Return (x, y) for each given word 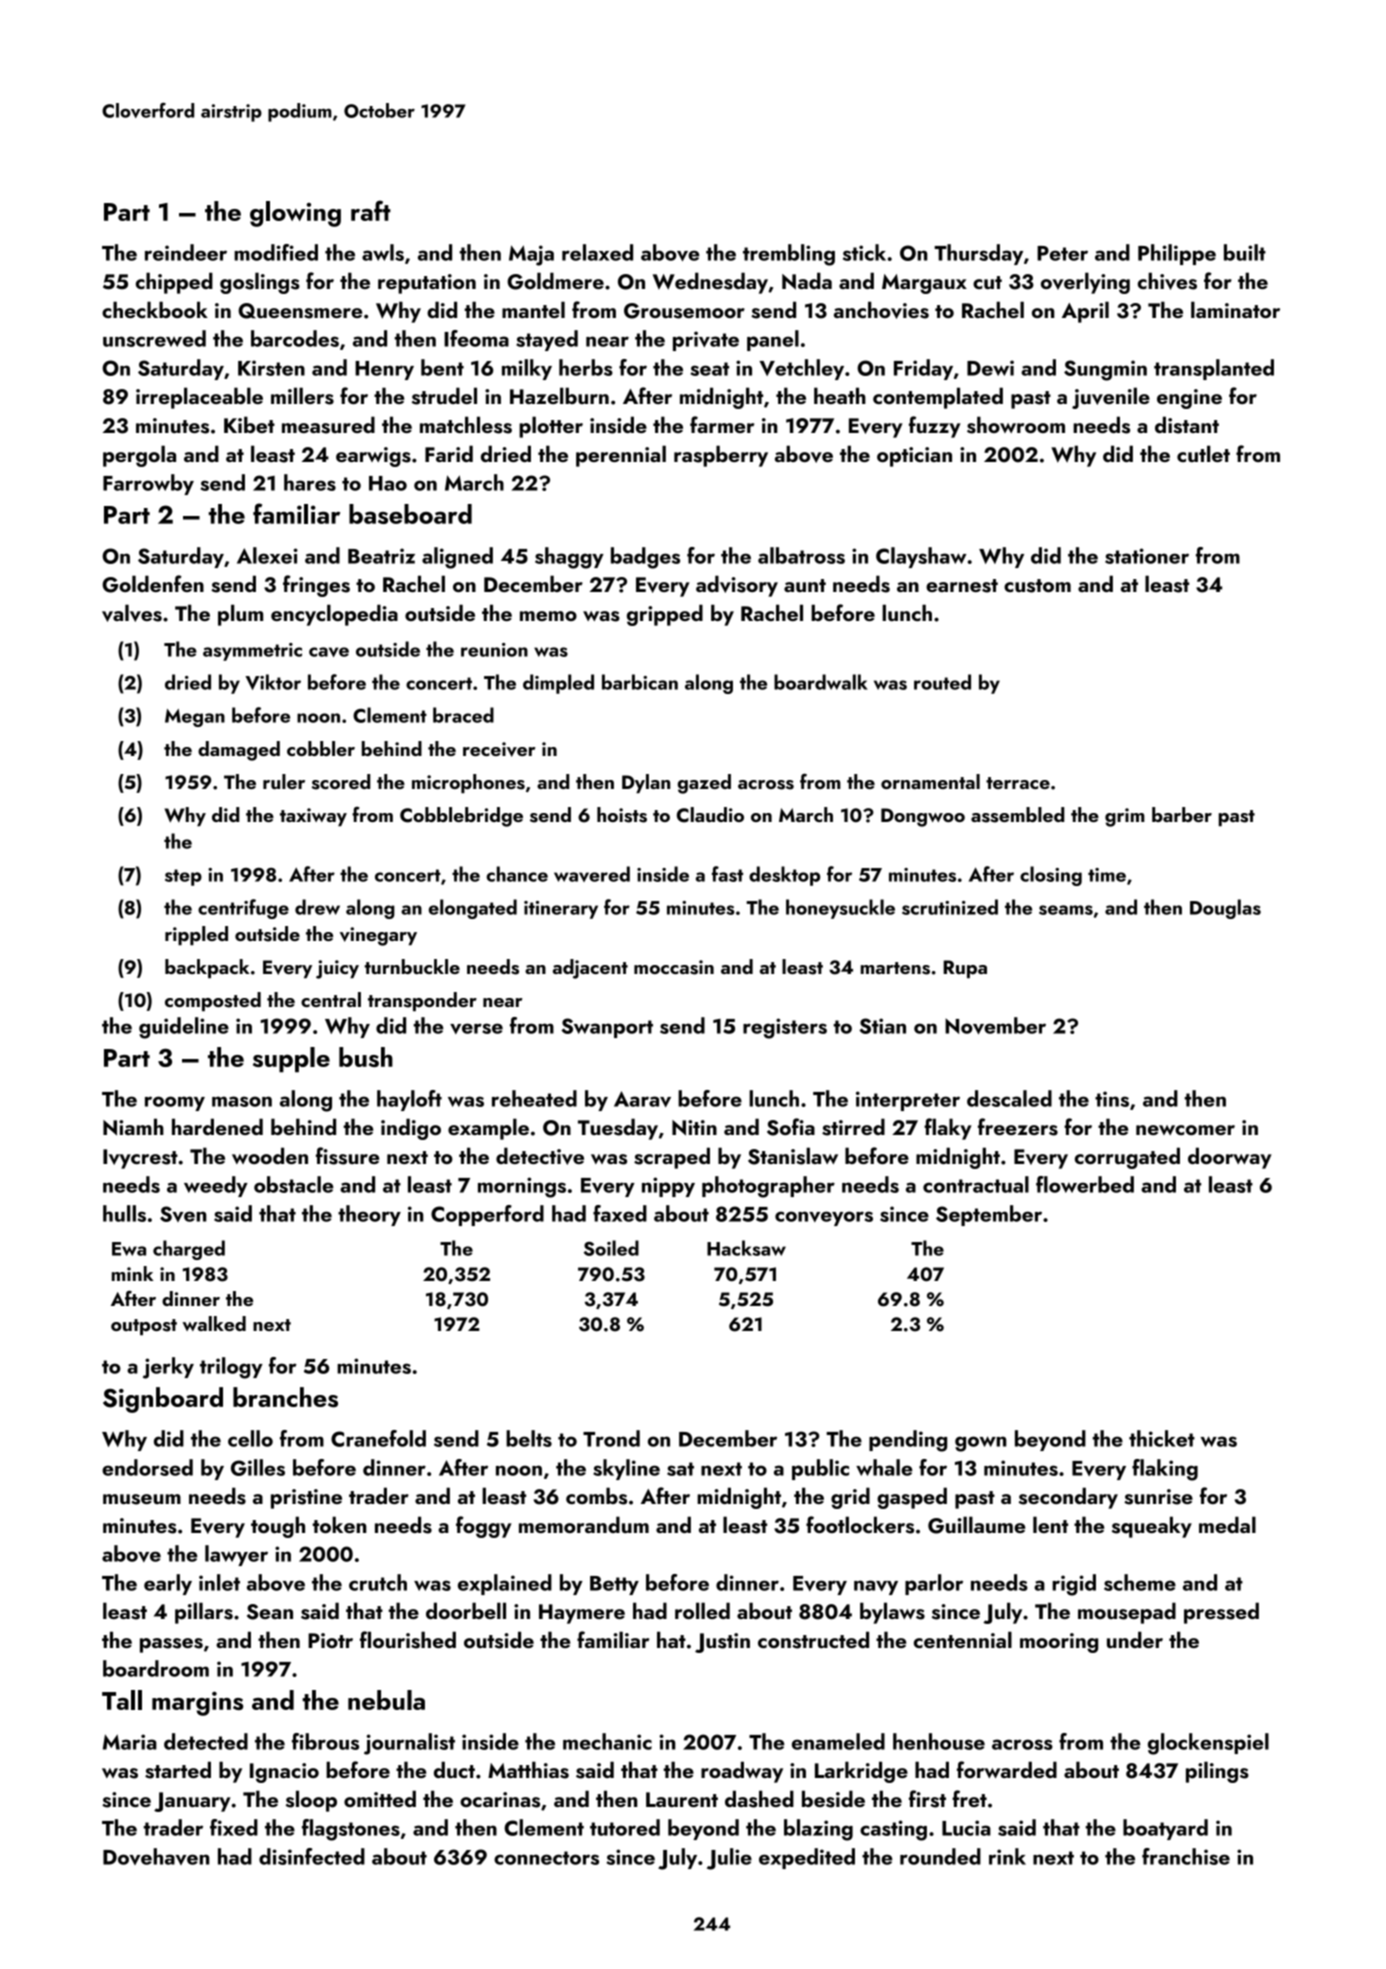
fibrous (325, 1741)
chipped (174, 283)
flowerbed (1085, 1184)
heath (840, 395)
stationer (1147, 556)
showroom (1016, 425)
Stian (882, 1026)
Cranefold (378, 1438)
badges (645, 558)
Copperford (487, 1215)
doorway (1230, 1158)
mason (242, 1101)
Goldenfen (153, 584)
